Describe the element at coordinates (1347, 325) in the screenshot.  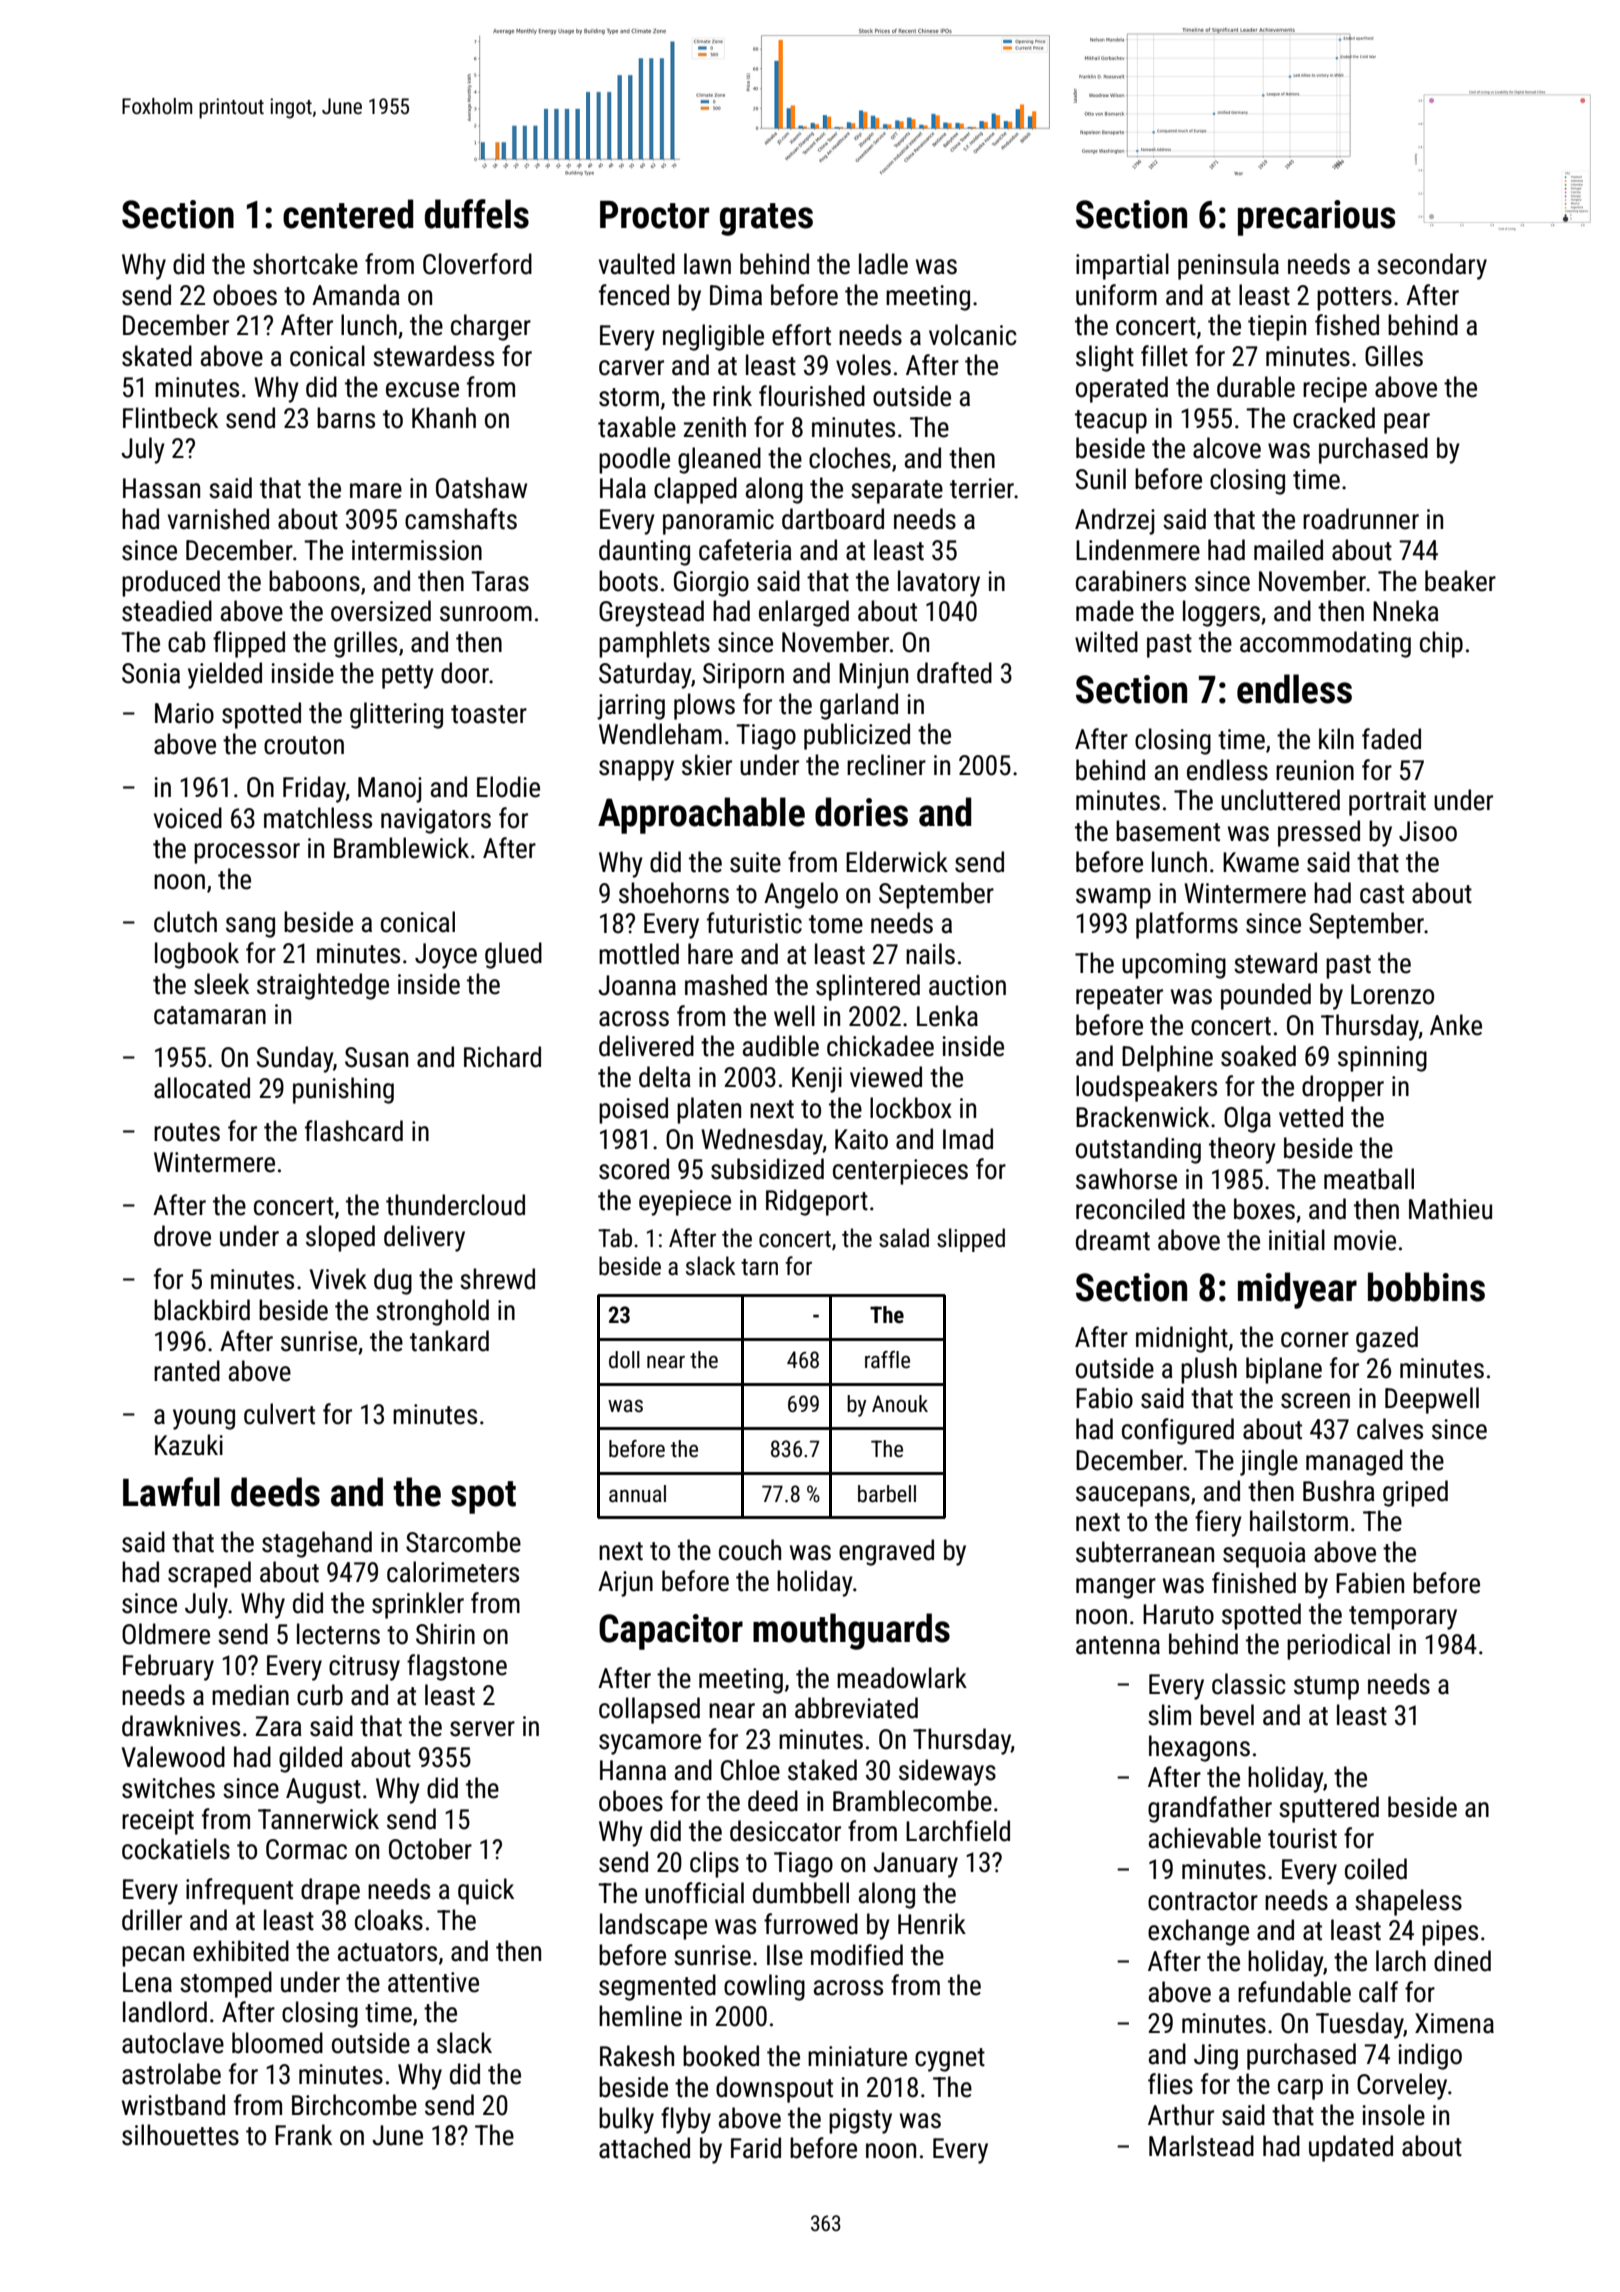
I see `fished` at that location.
